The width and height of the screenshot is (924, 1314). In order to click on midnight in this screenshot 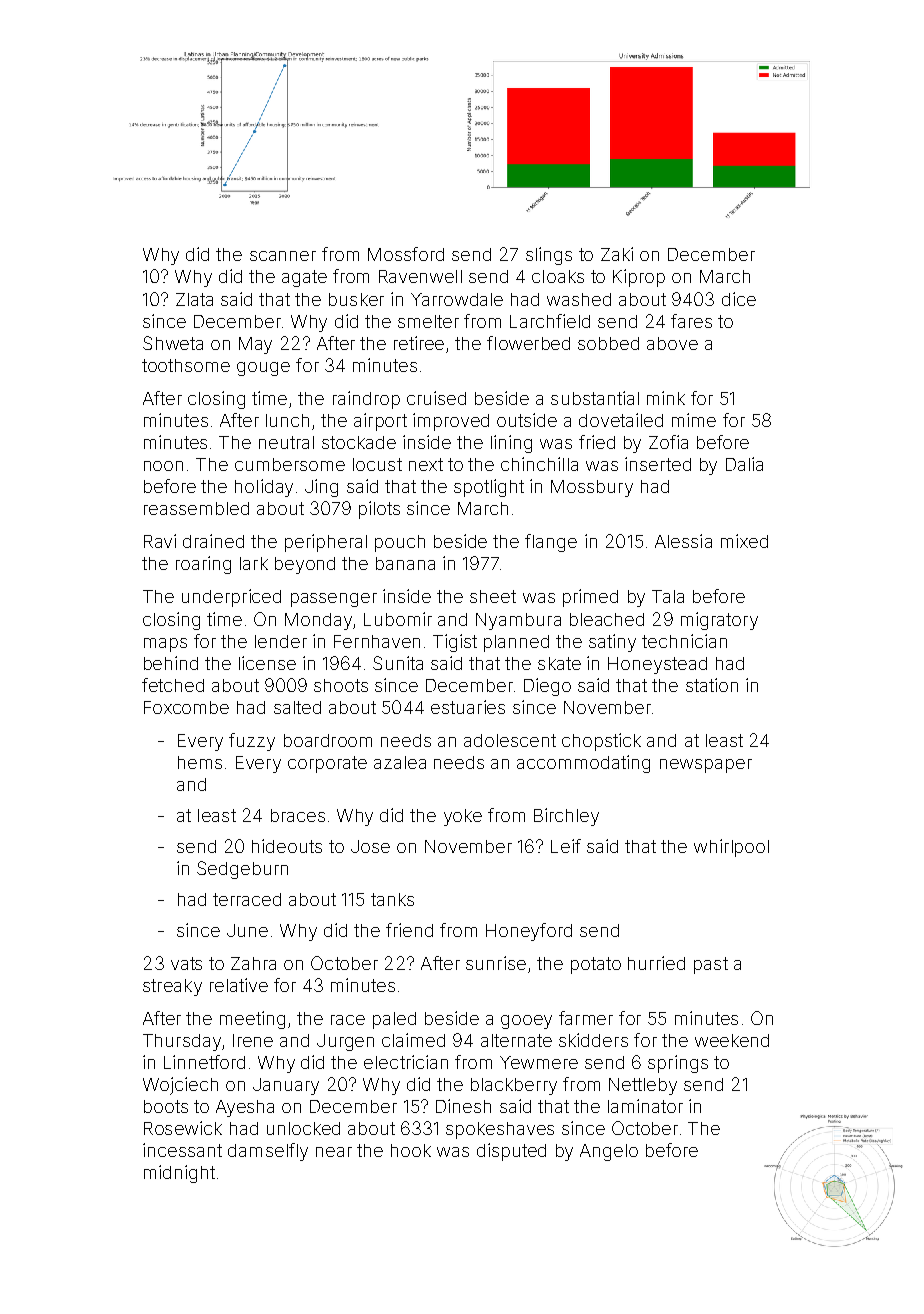, I will do `click(179, 1174)`.
